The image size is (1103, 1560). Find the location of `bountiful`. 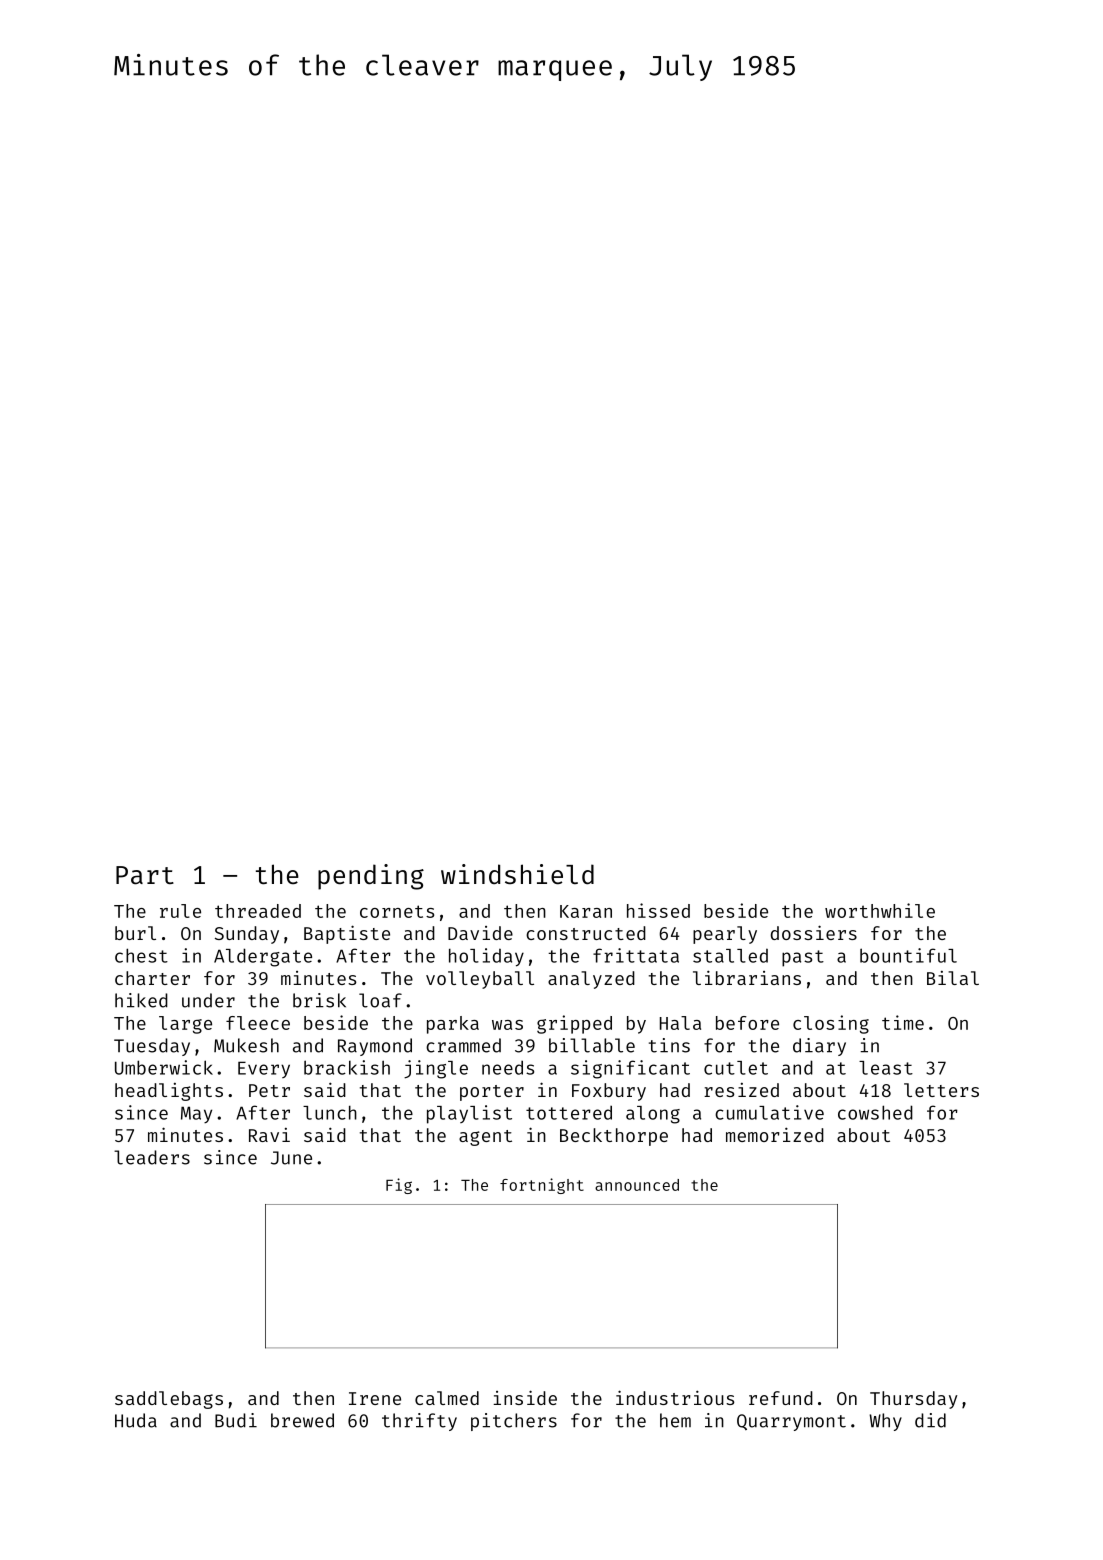

bountiful is located at coordinates (908, 955).
